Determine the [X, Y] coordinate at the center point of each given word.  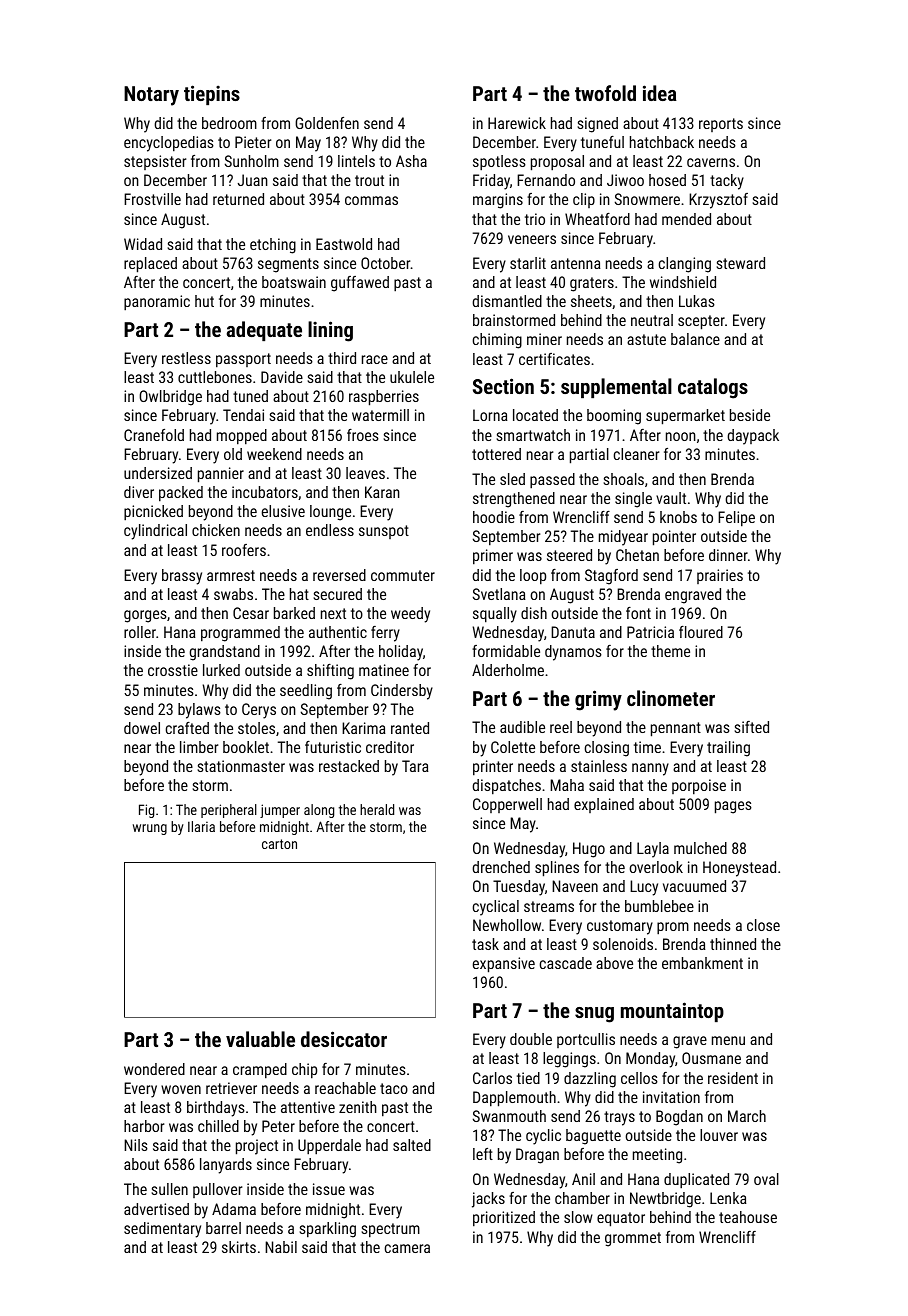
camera [407, 1248]
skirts [239, 1247]
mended [686, 219]
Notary [151, 96]
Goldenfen [327, 123]
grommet [633, 1239]
